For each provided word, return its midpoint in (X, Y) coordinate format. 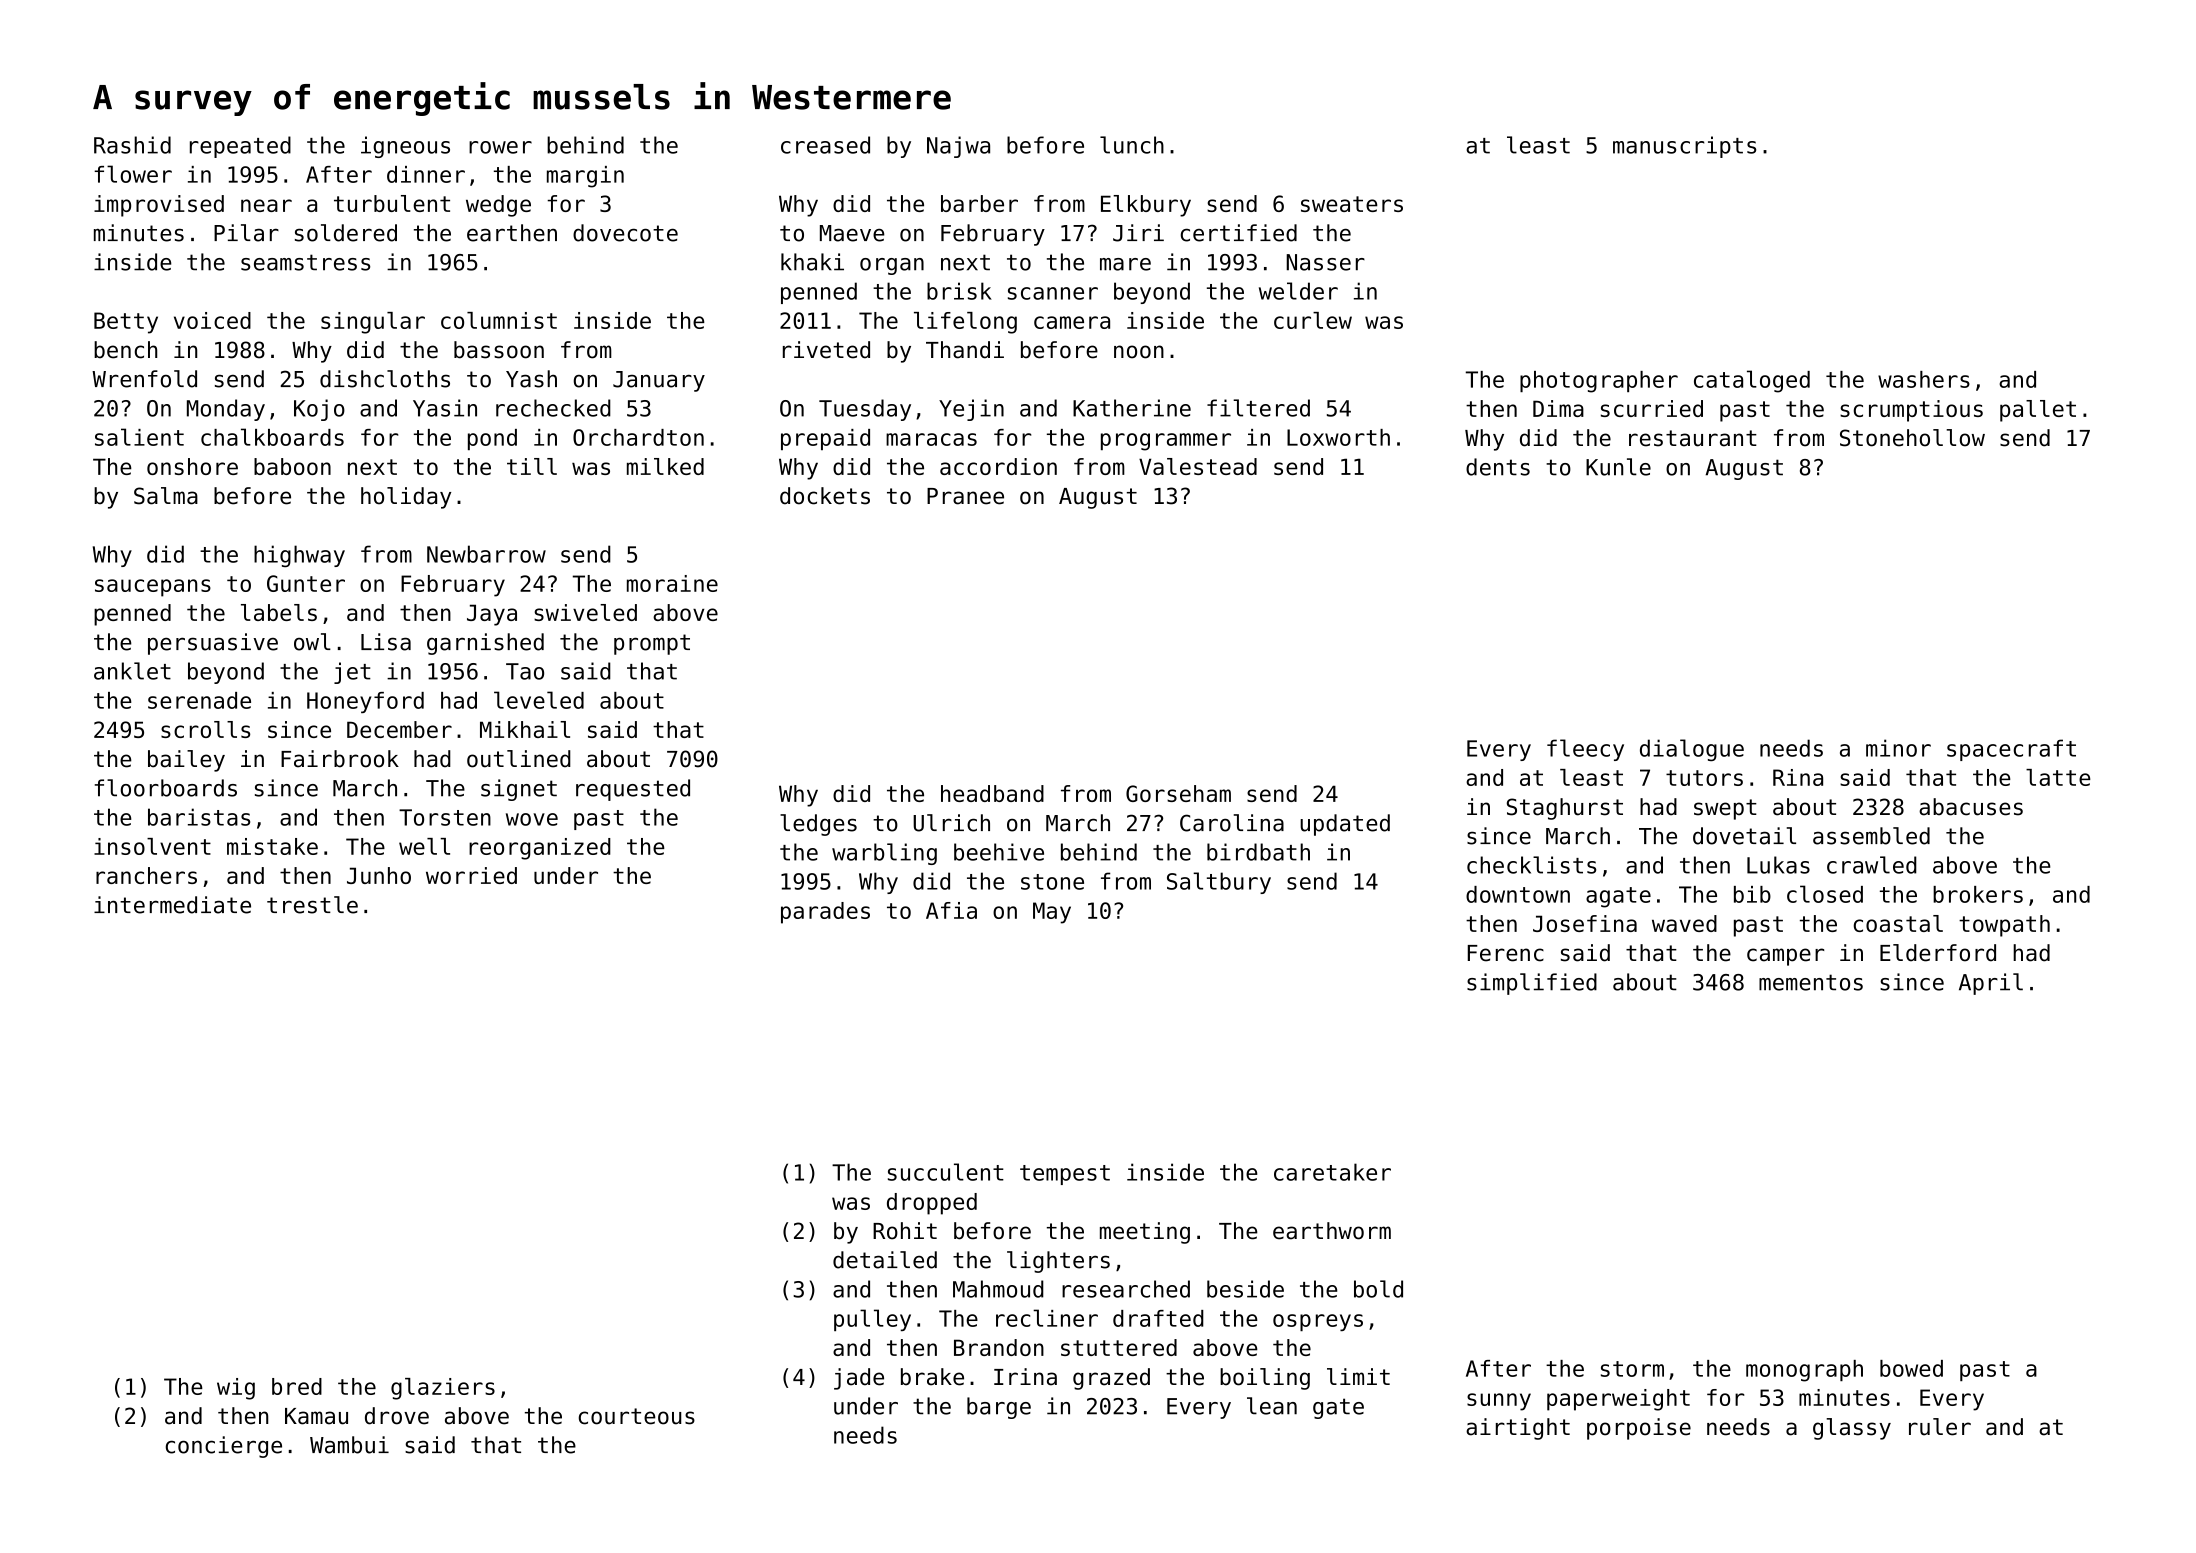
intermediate (172, 905)
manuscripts (1684, 147)
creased (825, 145)
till (532, 466)
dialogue (1692, 750)
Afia (951, 910)
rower (500, 147)
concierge (224, 1447)
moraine (672, 583)
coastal (1898, 923)
